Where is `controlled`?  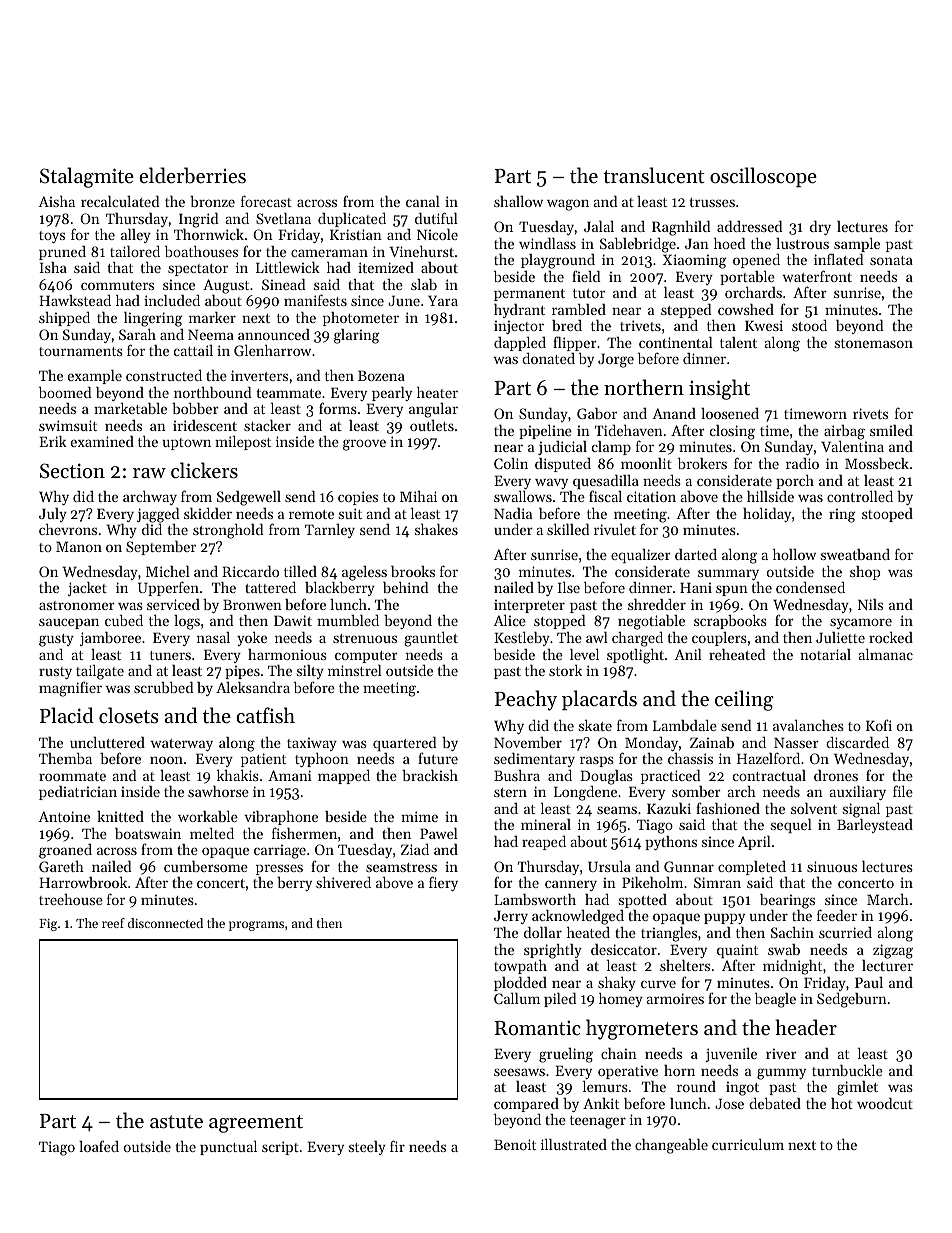 controlled is located at coordinates (860, 496).
